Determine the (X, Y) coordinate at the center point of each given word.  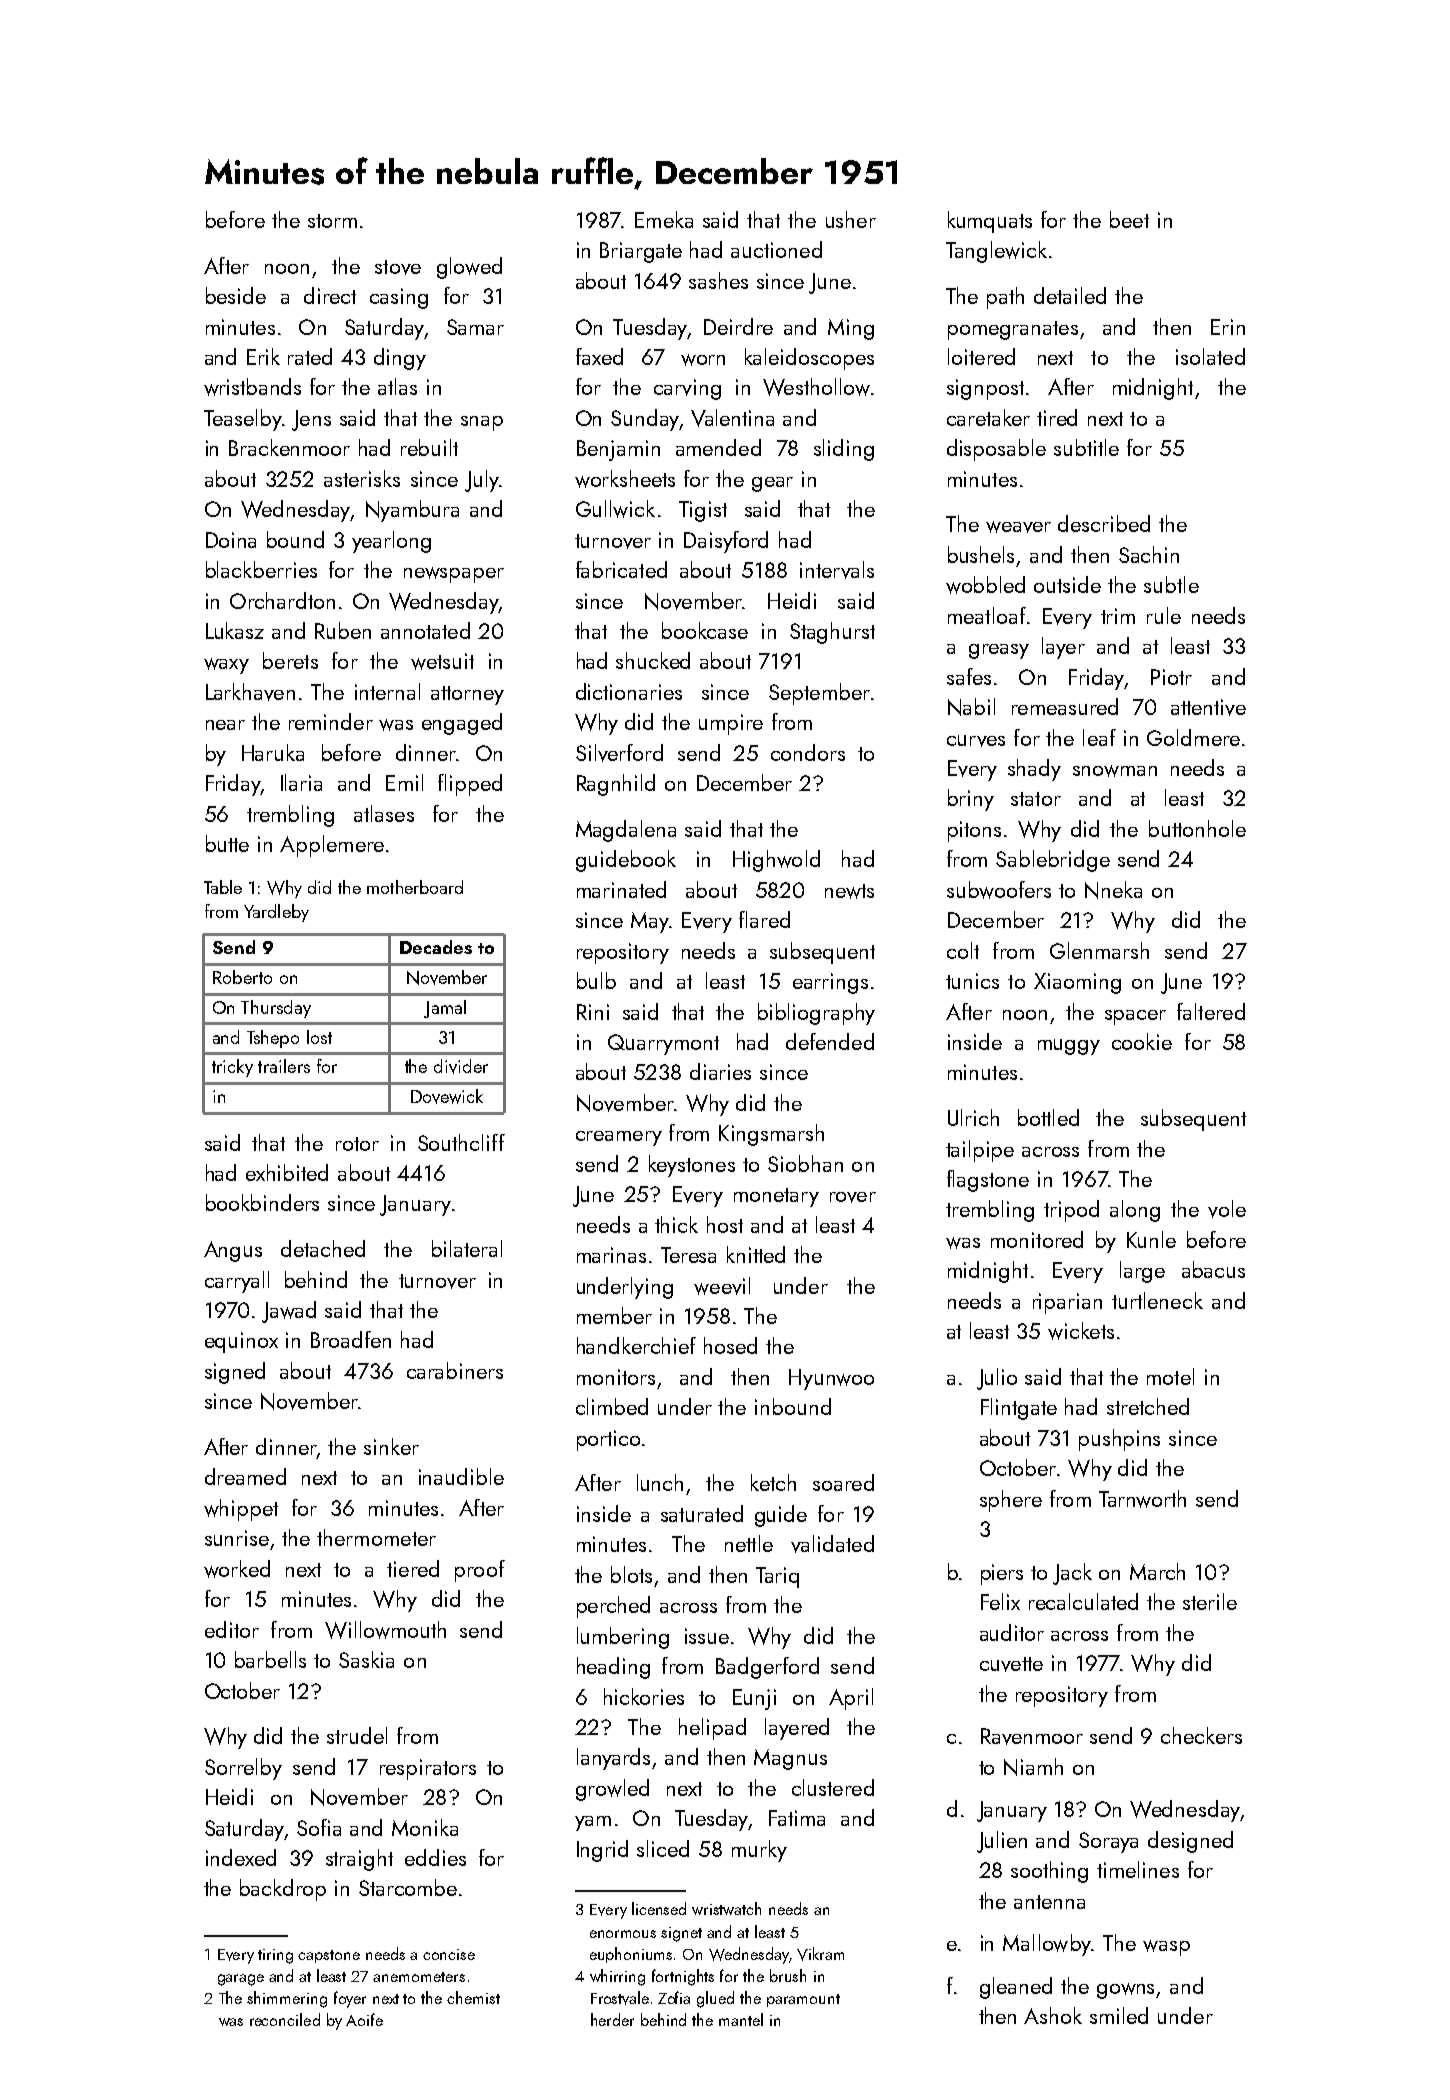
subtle (1171, 584)
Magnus (790, 1759)
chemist (473, 1997)
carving (687, 389)
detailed (1070, 295)
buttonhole (1197, 828)
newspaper (454, 575)
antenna (1049, 1902)
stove (398, 267)
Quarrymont (663, 1044)
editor (232, 1629)
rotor (357, 1144)
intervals (837, 570)
